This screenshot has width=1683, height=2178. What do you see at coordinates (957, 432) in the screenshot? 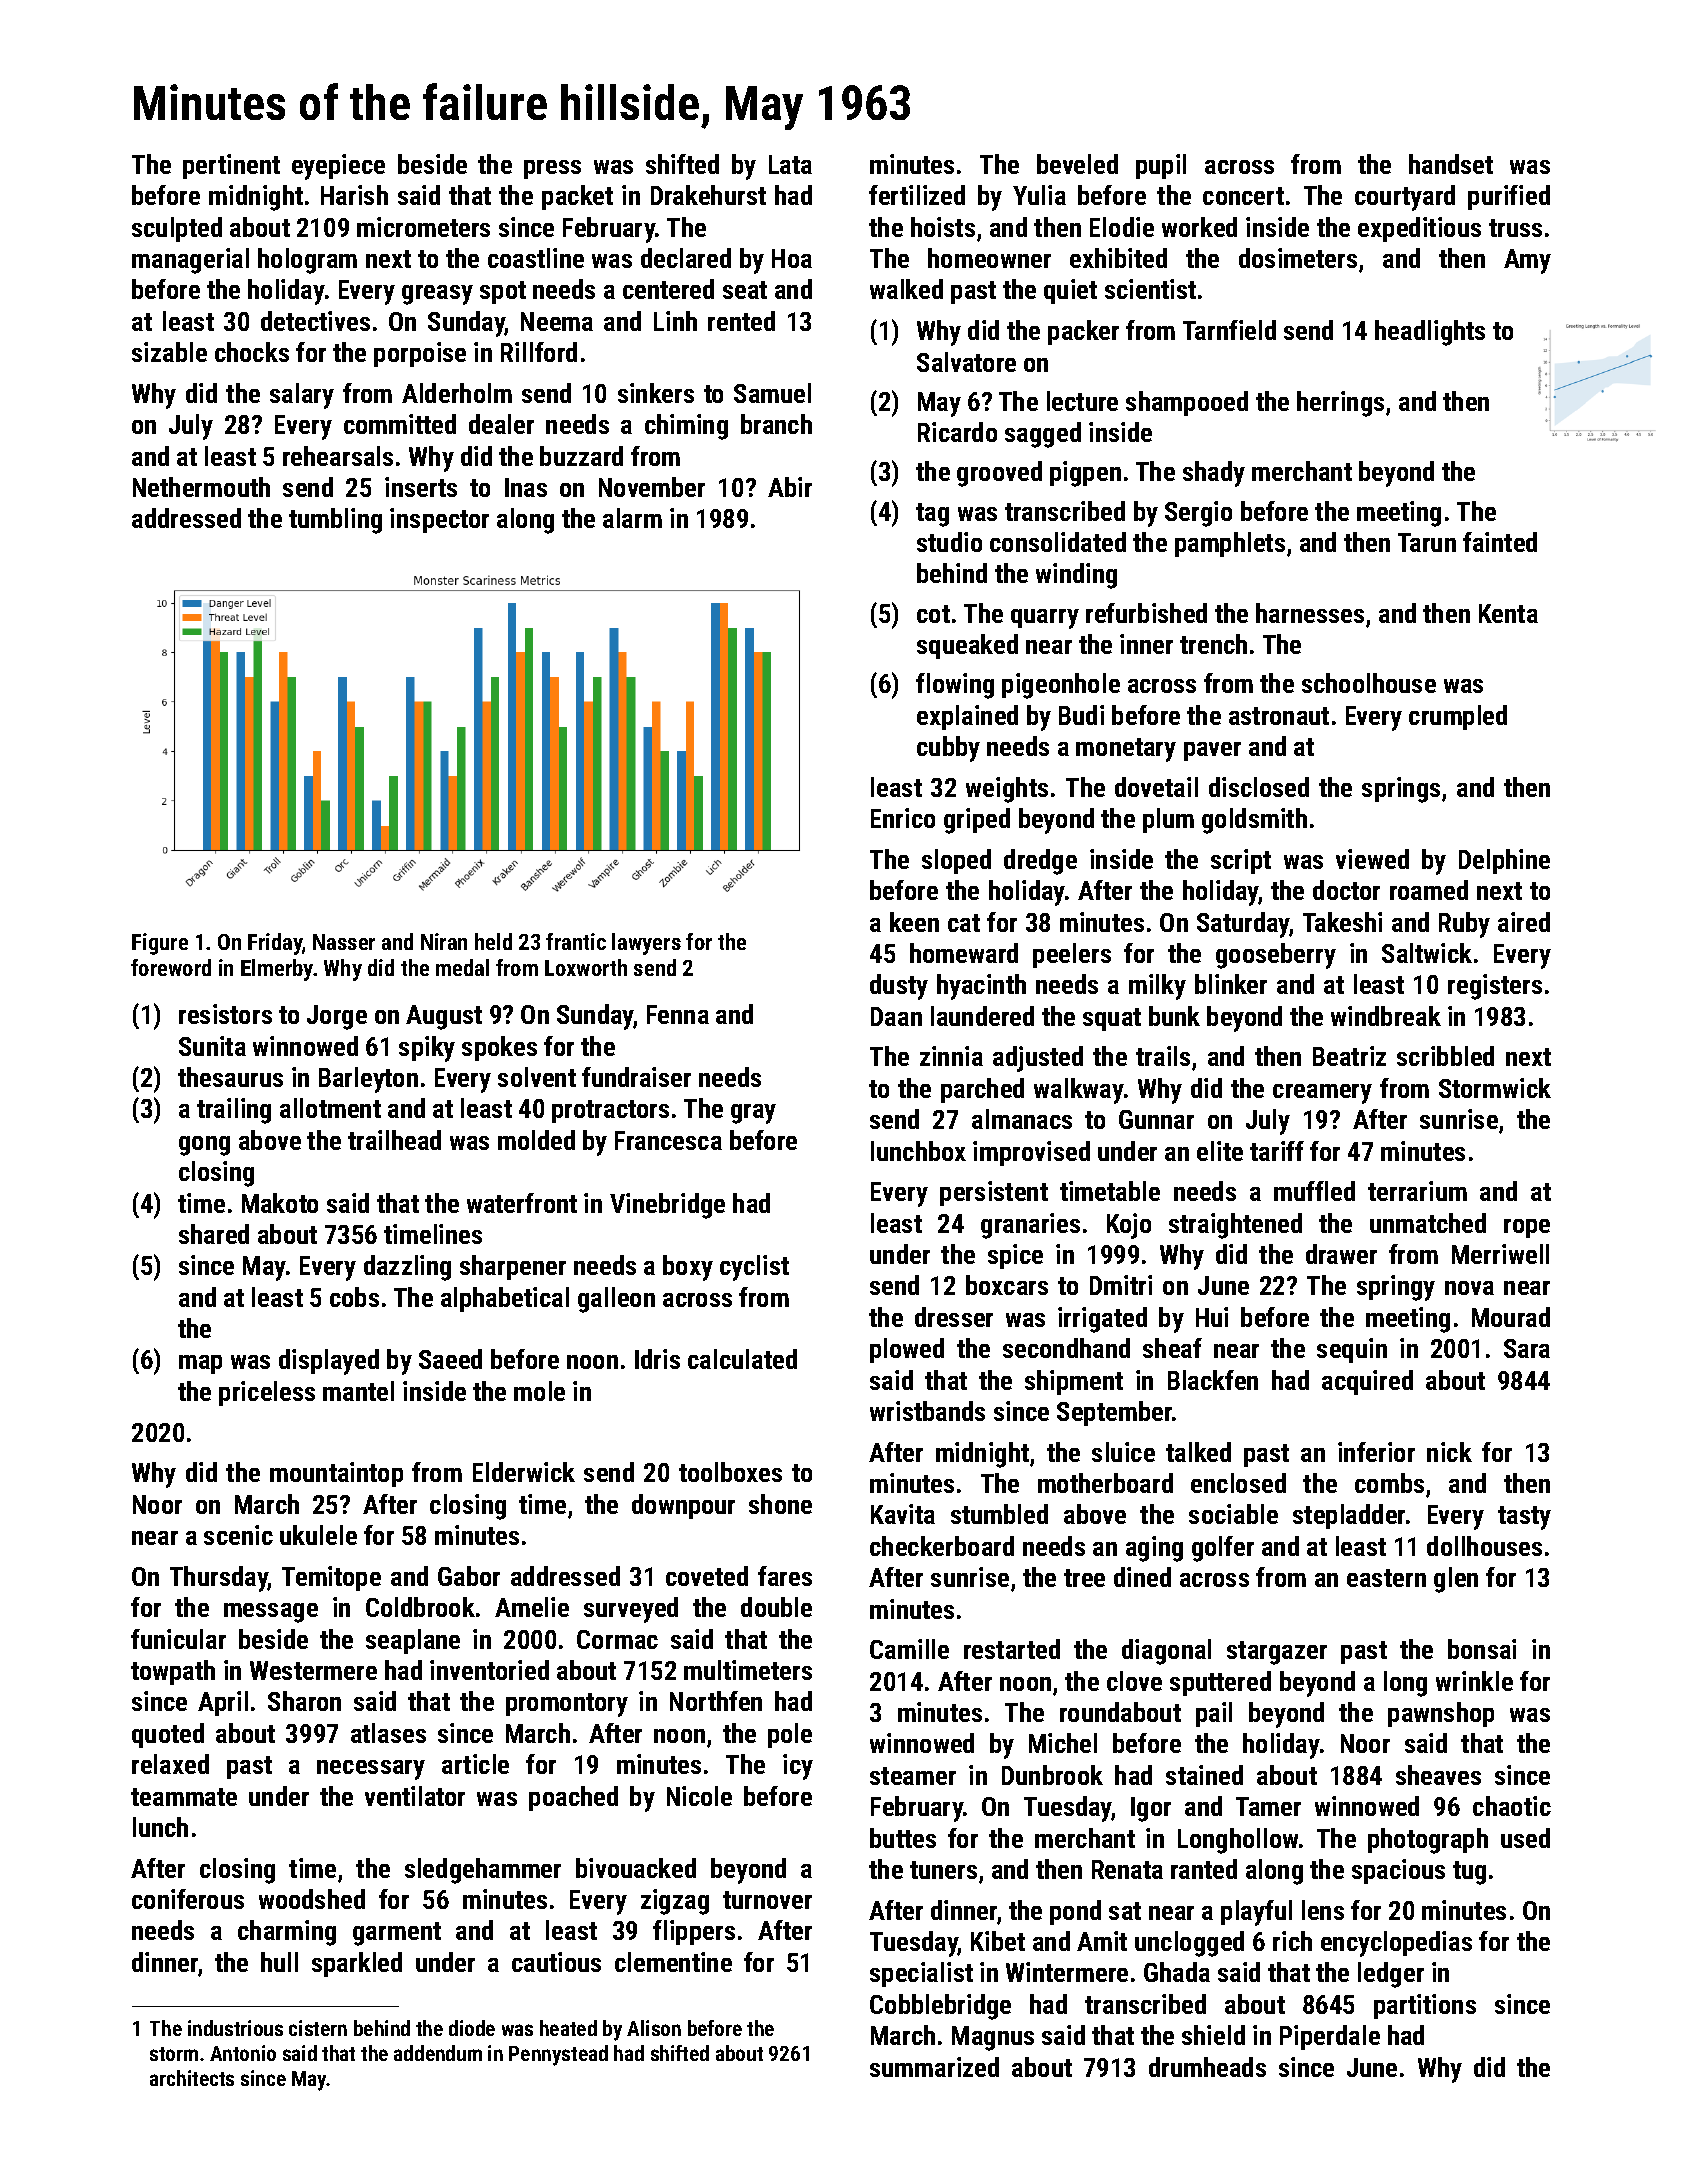
I see `Ricardo` at bounding box center [957, 432].
